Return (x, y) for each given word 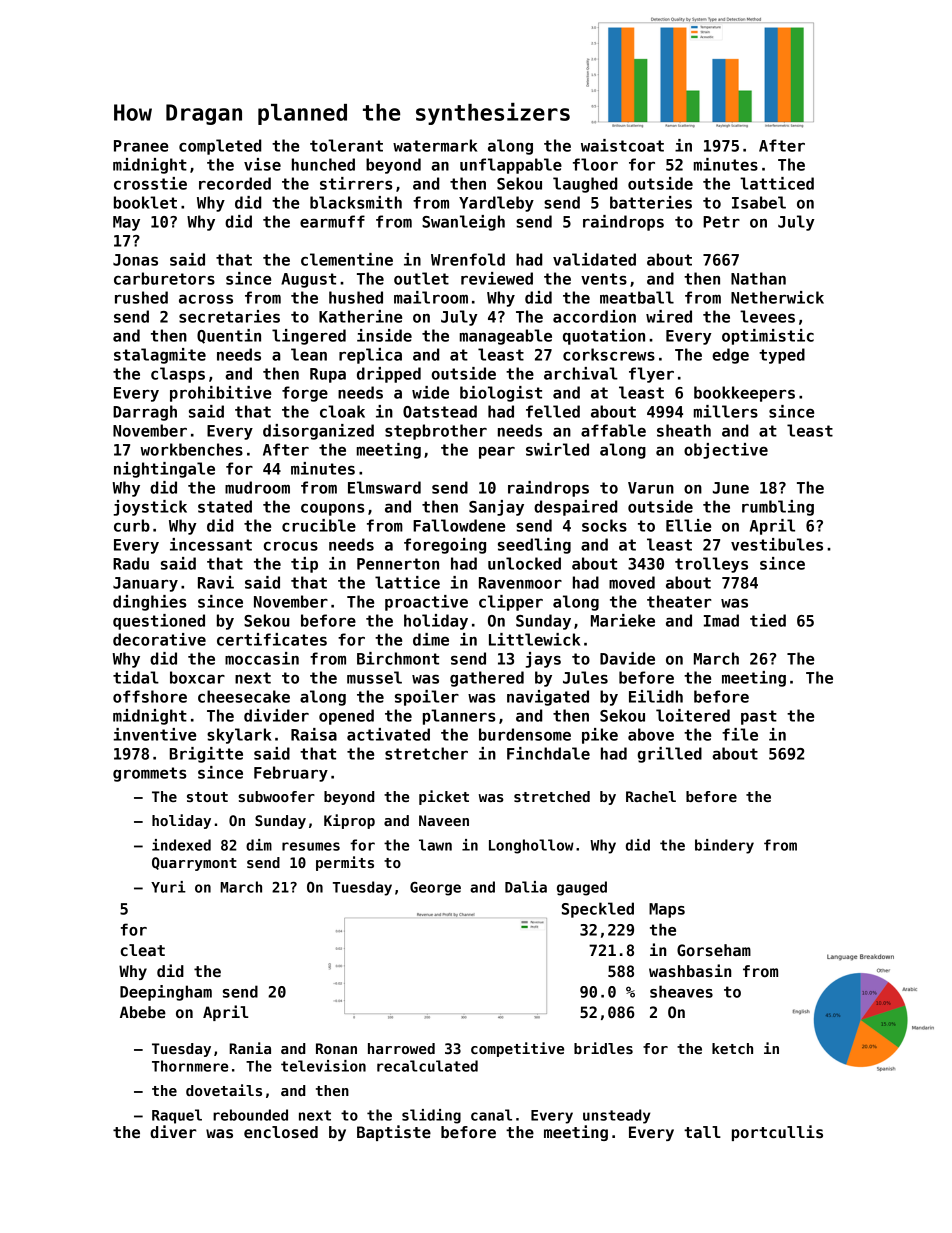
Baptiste (394, 1133)
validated (594, 259)
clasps (178, 375)
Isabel (759, 202)
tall (702, 1132)
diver (173, 1131)
